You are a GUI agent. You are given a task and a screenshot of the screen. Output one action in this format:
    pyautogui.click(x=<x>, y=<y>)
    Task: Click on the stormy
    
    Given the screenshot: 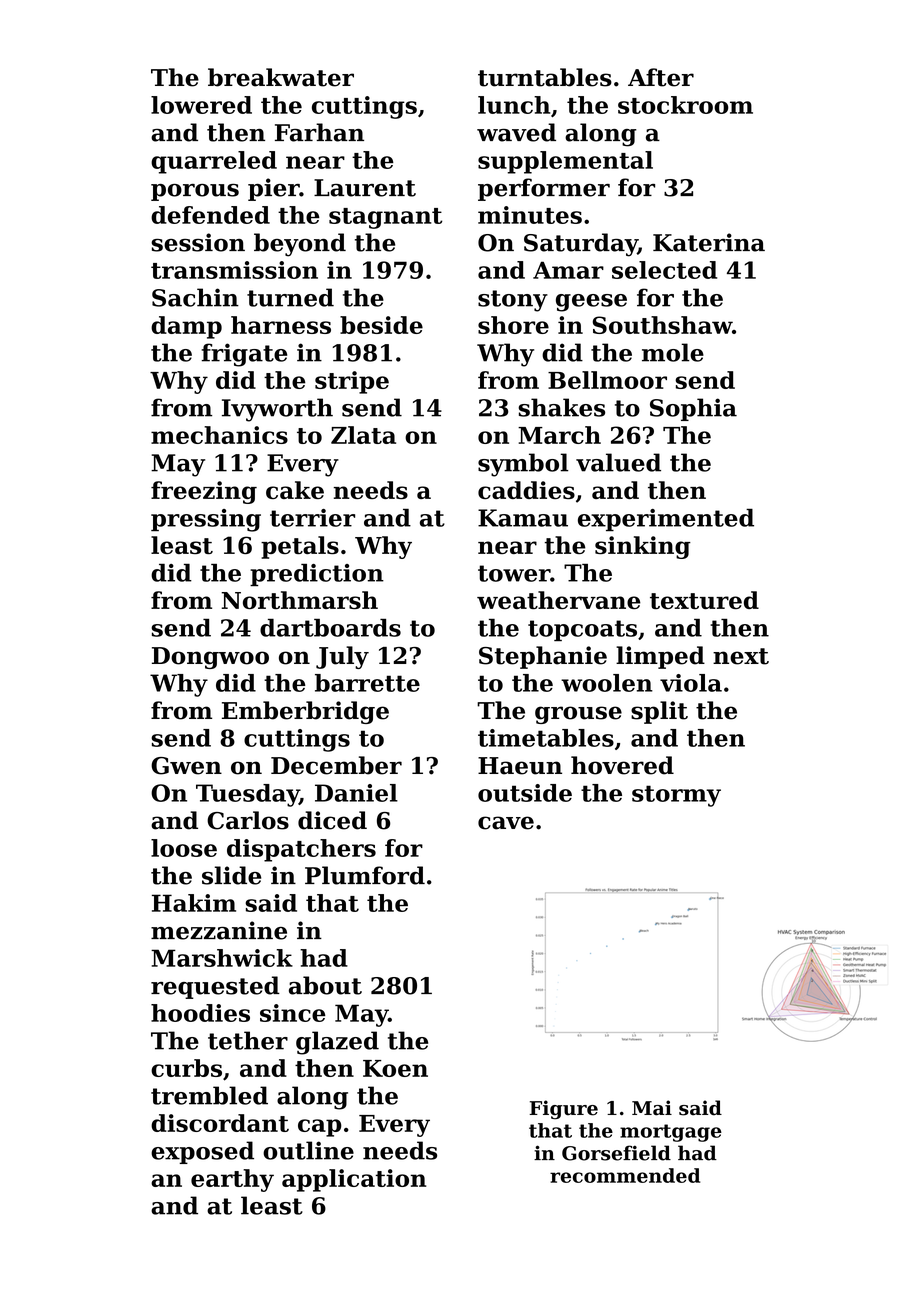 What is the action you would take?
    pyautogui.click(x=676, y=796)
